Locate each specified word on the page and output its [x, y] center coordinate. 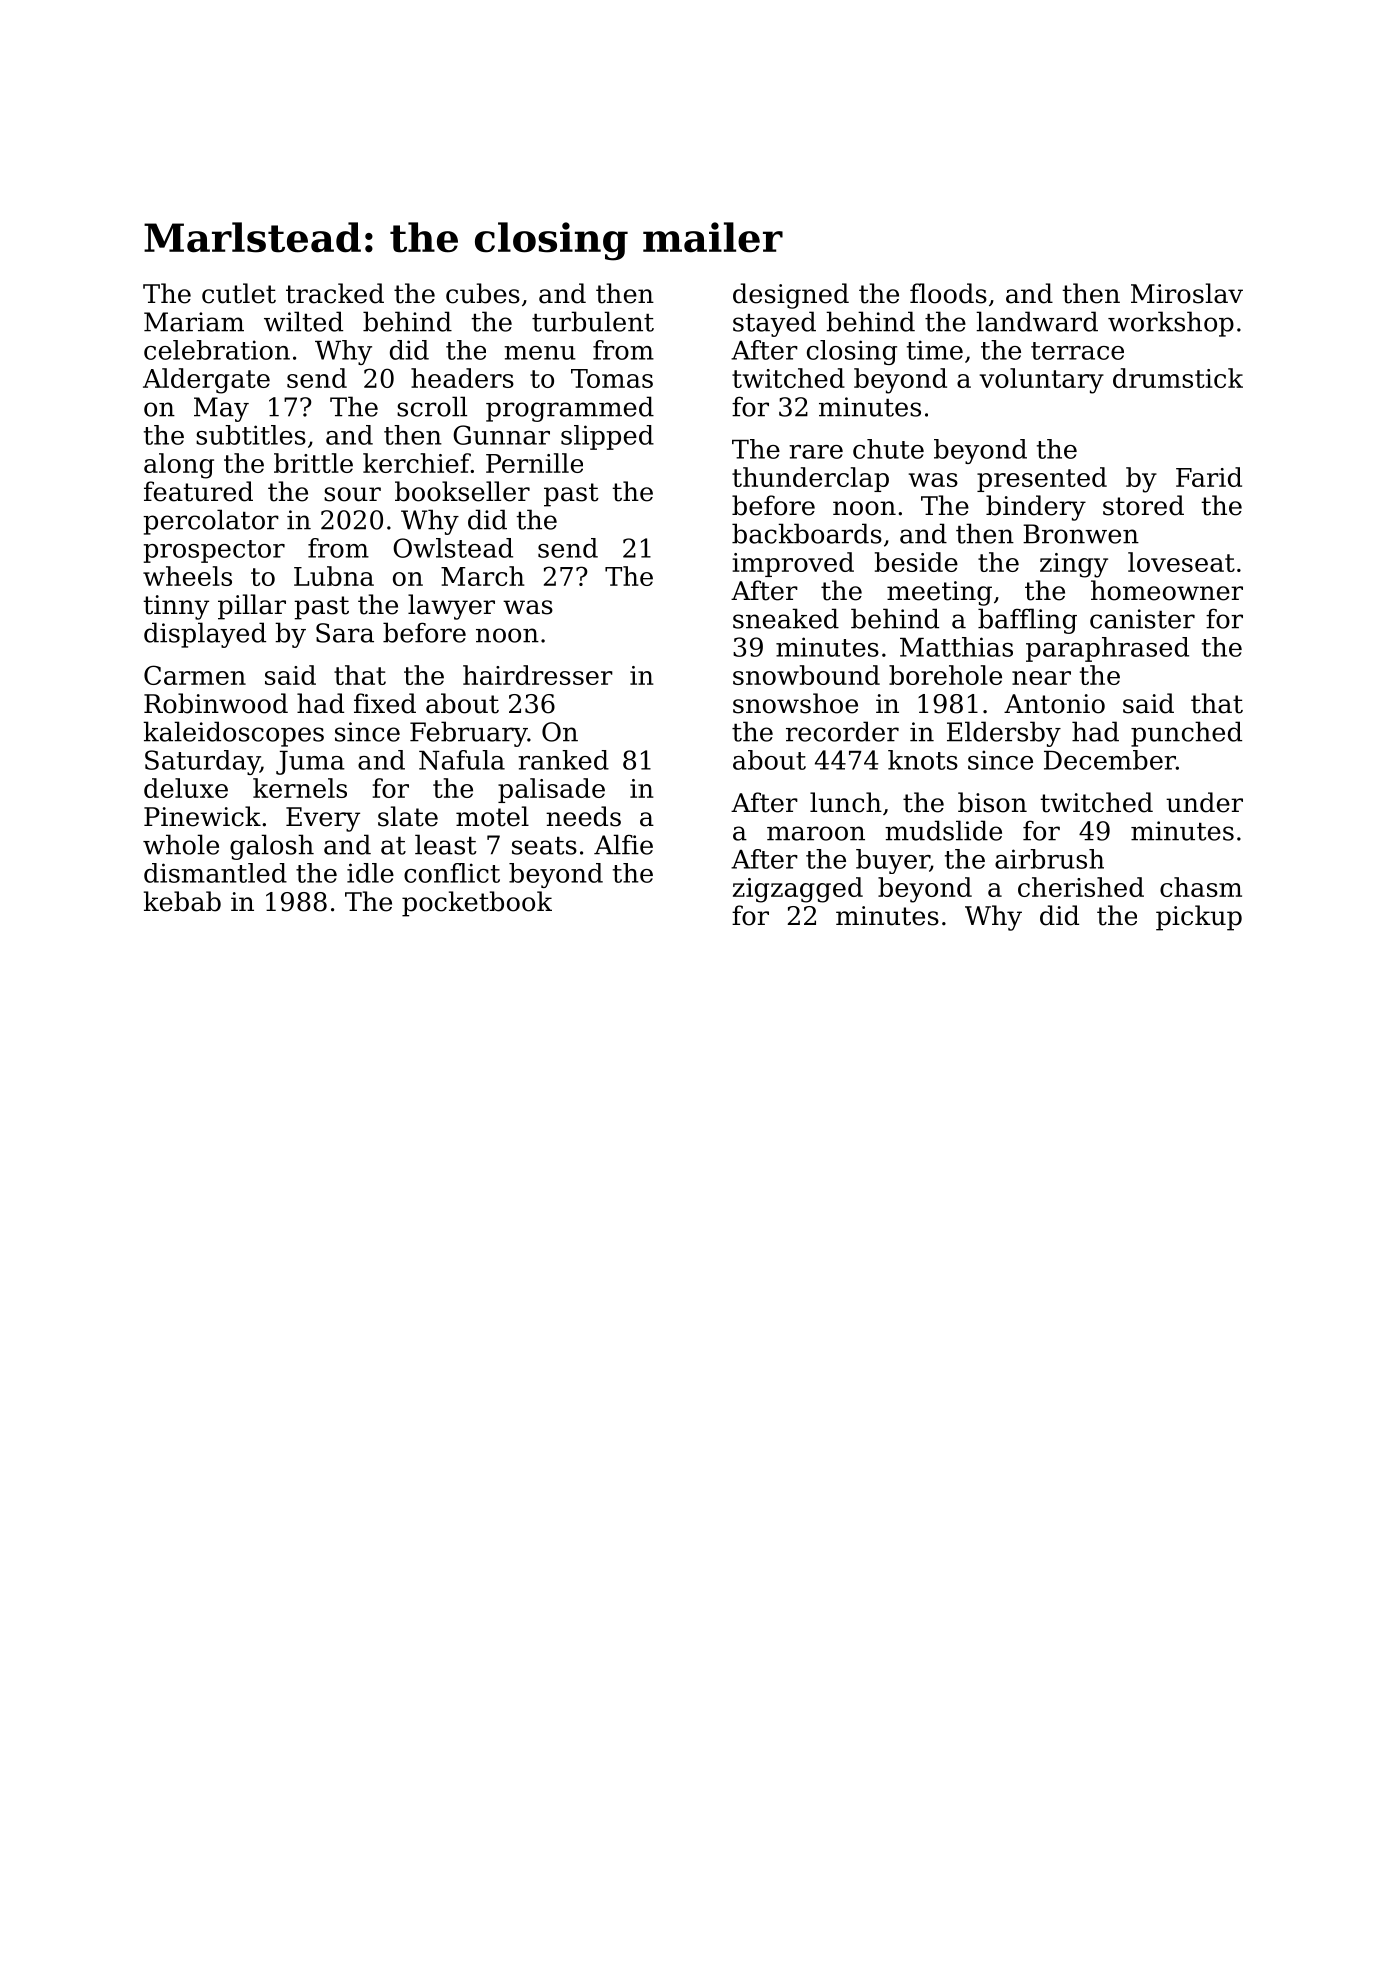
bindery [1036, 508]
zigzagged [798, 890]
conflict [452, 873]
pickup [1199, 918]
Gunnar [501, 435]
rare [816, 452]
